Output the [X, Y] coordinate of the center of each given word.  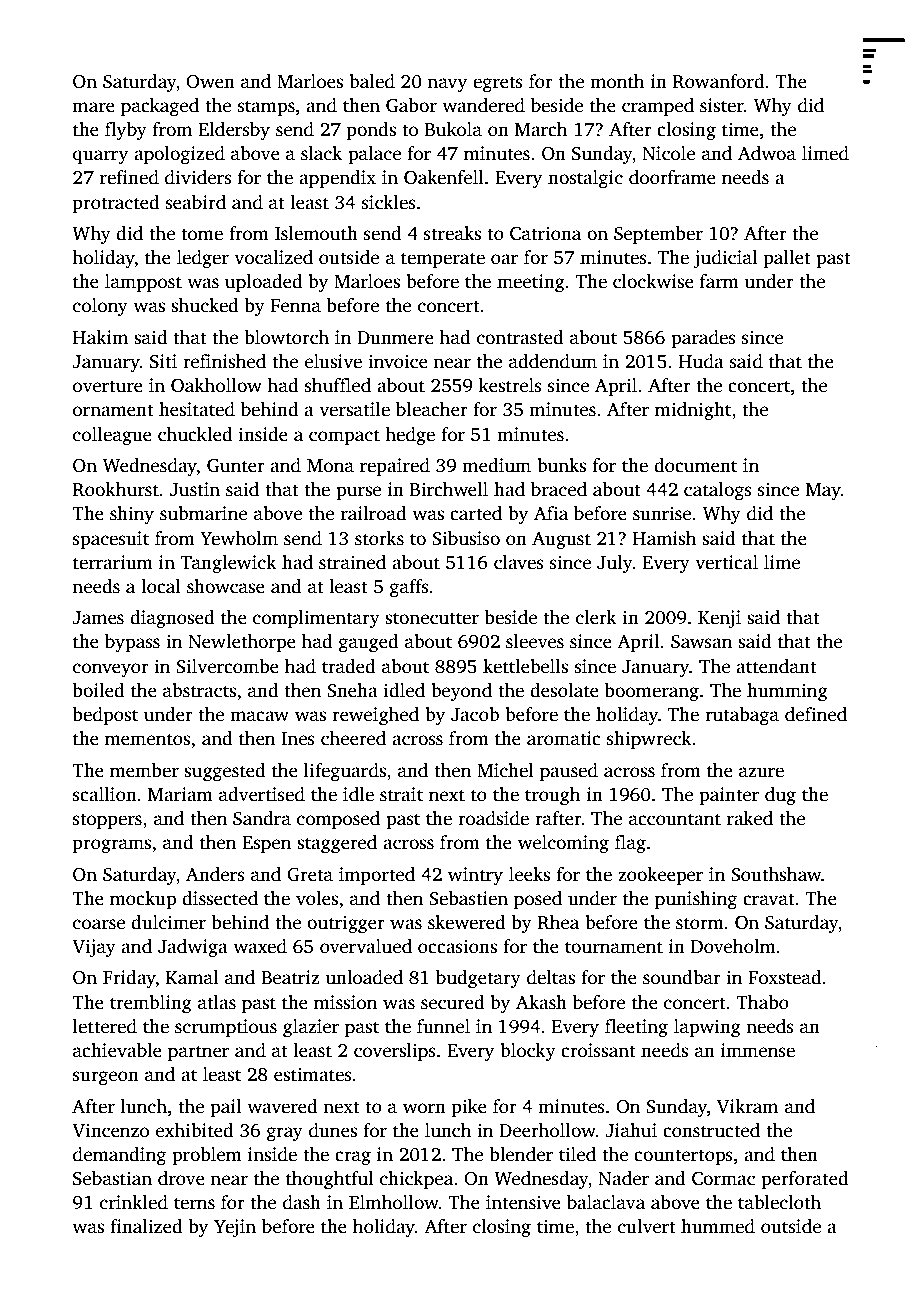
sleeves [535, 641]
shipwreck [649, 740]
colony [100, 307]
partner [198, 1053]
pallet [787, 259]
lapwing [707, 1028]
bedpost [105, 716]
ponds [371, 131]
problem [207, 1156]
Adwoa [767, 153]
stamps [266, 108]
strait [401, 794]
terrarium [113, 562]
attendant [776, 666]
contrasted [520, 337]
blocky [528, 1052]
